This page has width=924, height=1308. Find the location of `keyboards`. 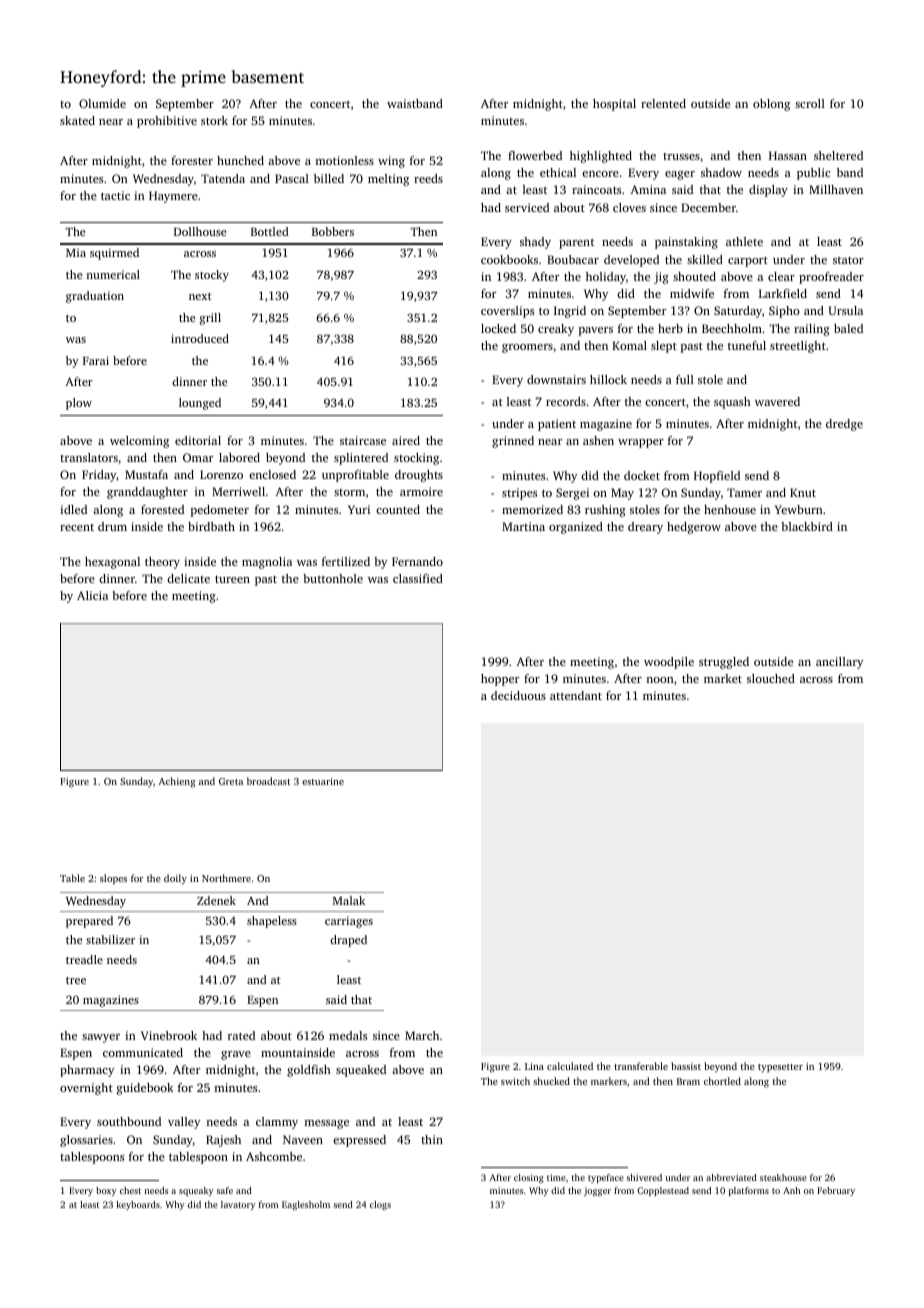

keyboards is located at coordinates (138, 1205).
